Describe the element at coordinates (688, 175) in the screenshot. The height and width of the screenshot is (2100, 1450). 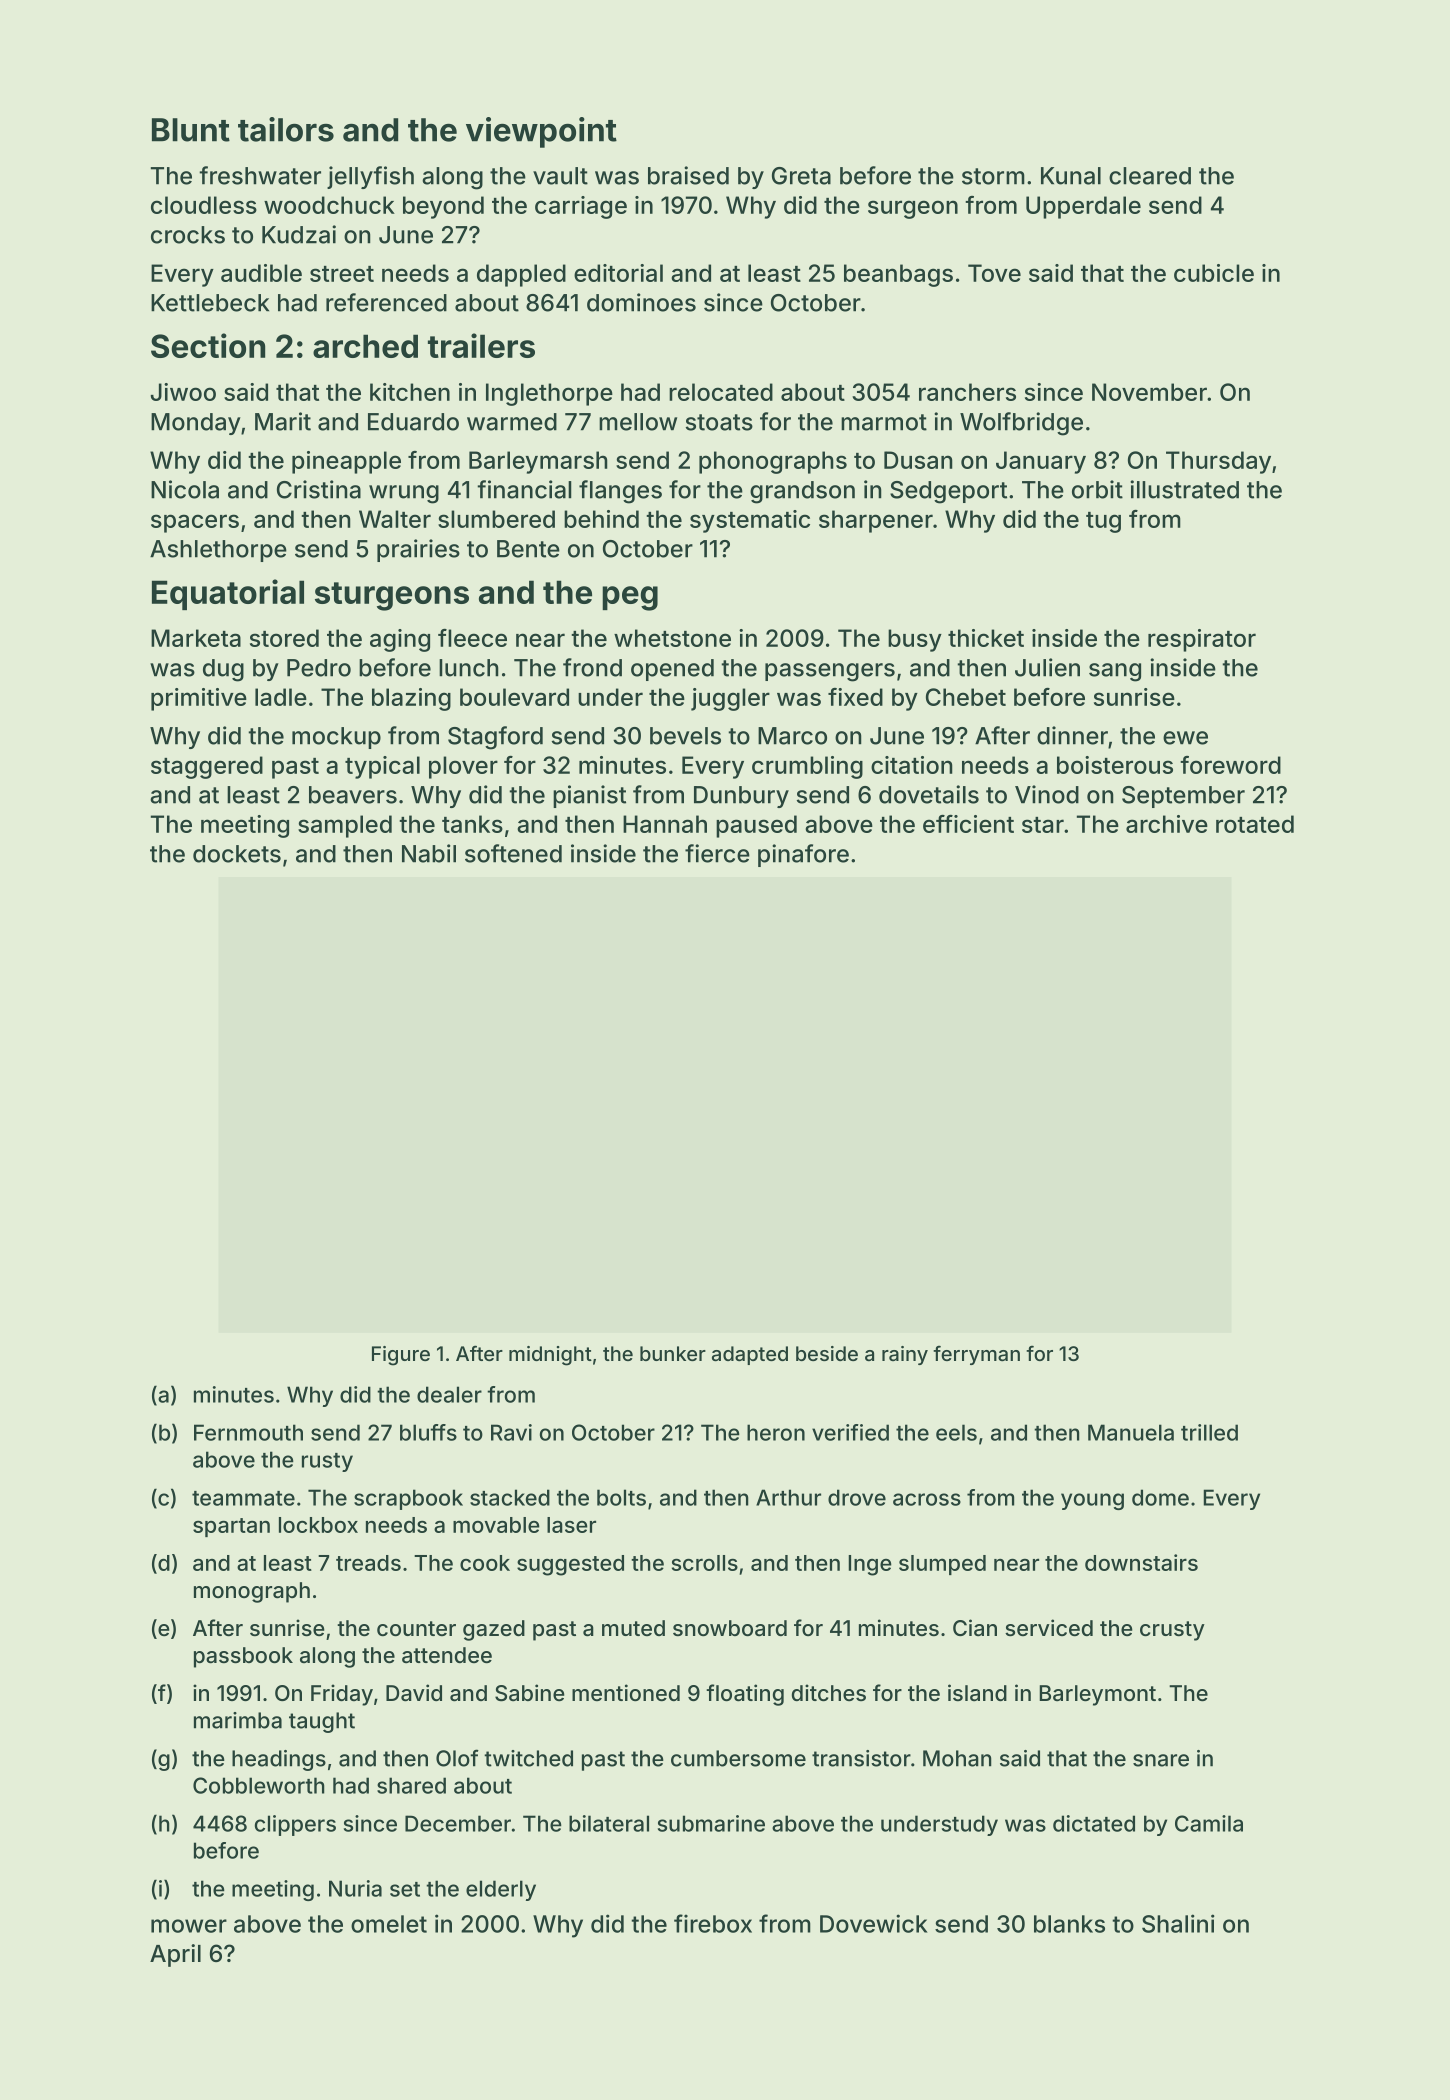
I see `braised` at that location.
